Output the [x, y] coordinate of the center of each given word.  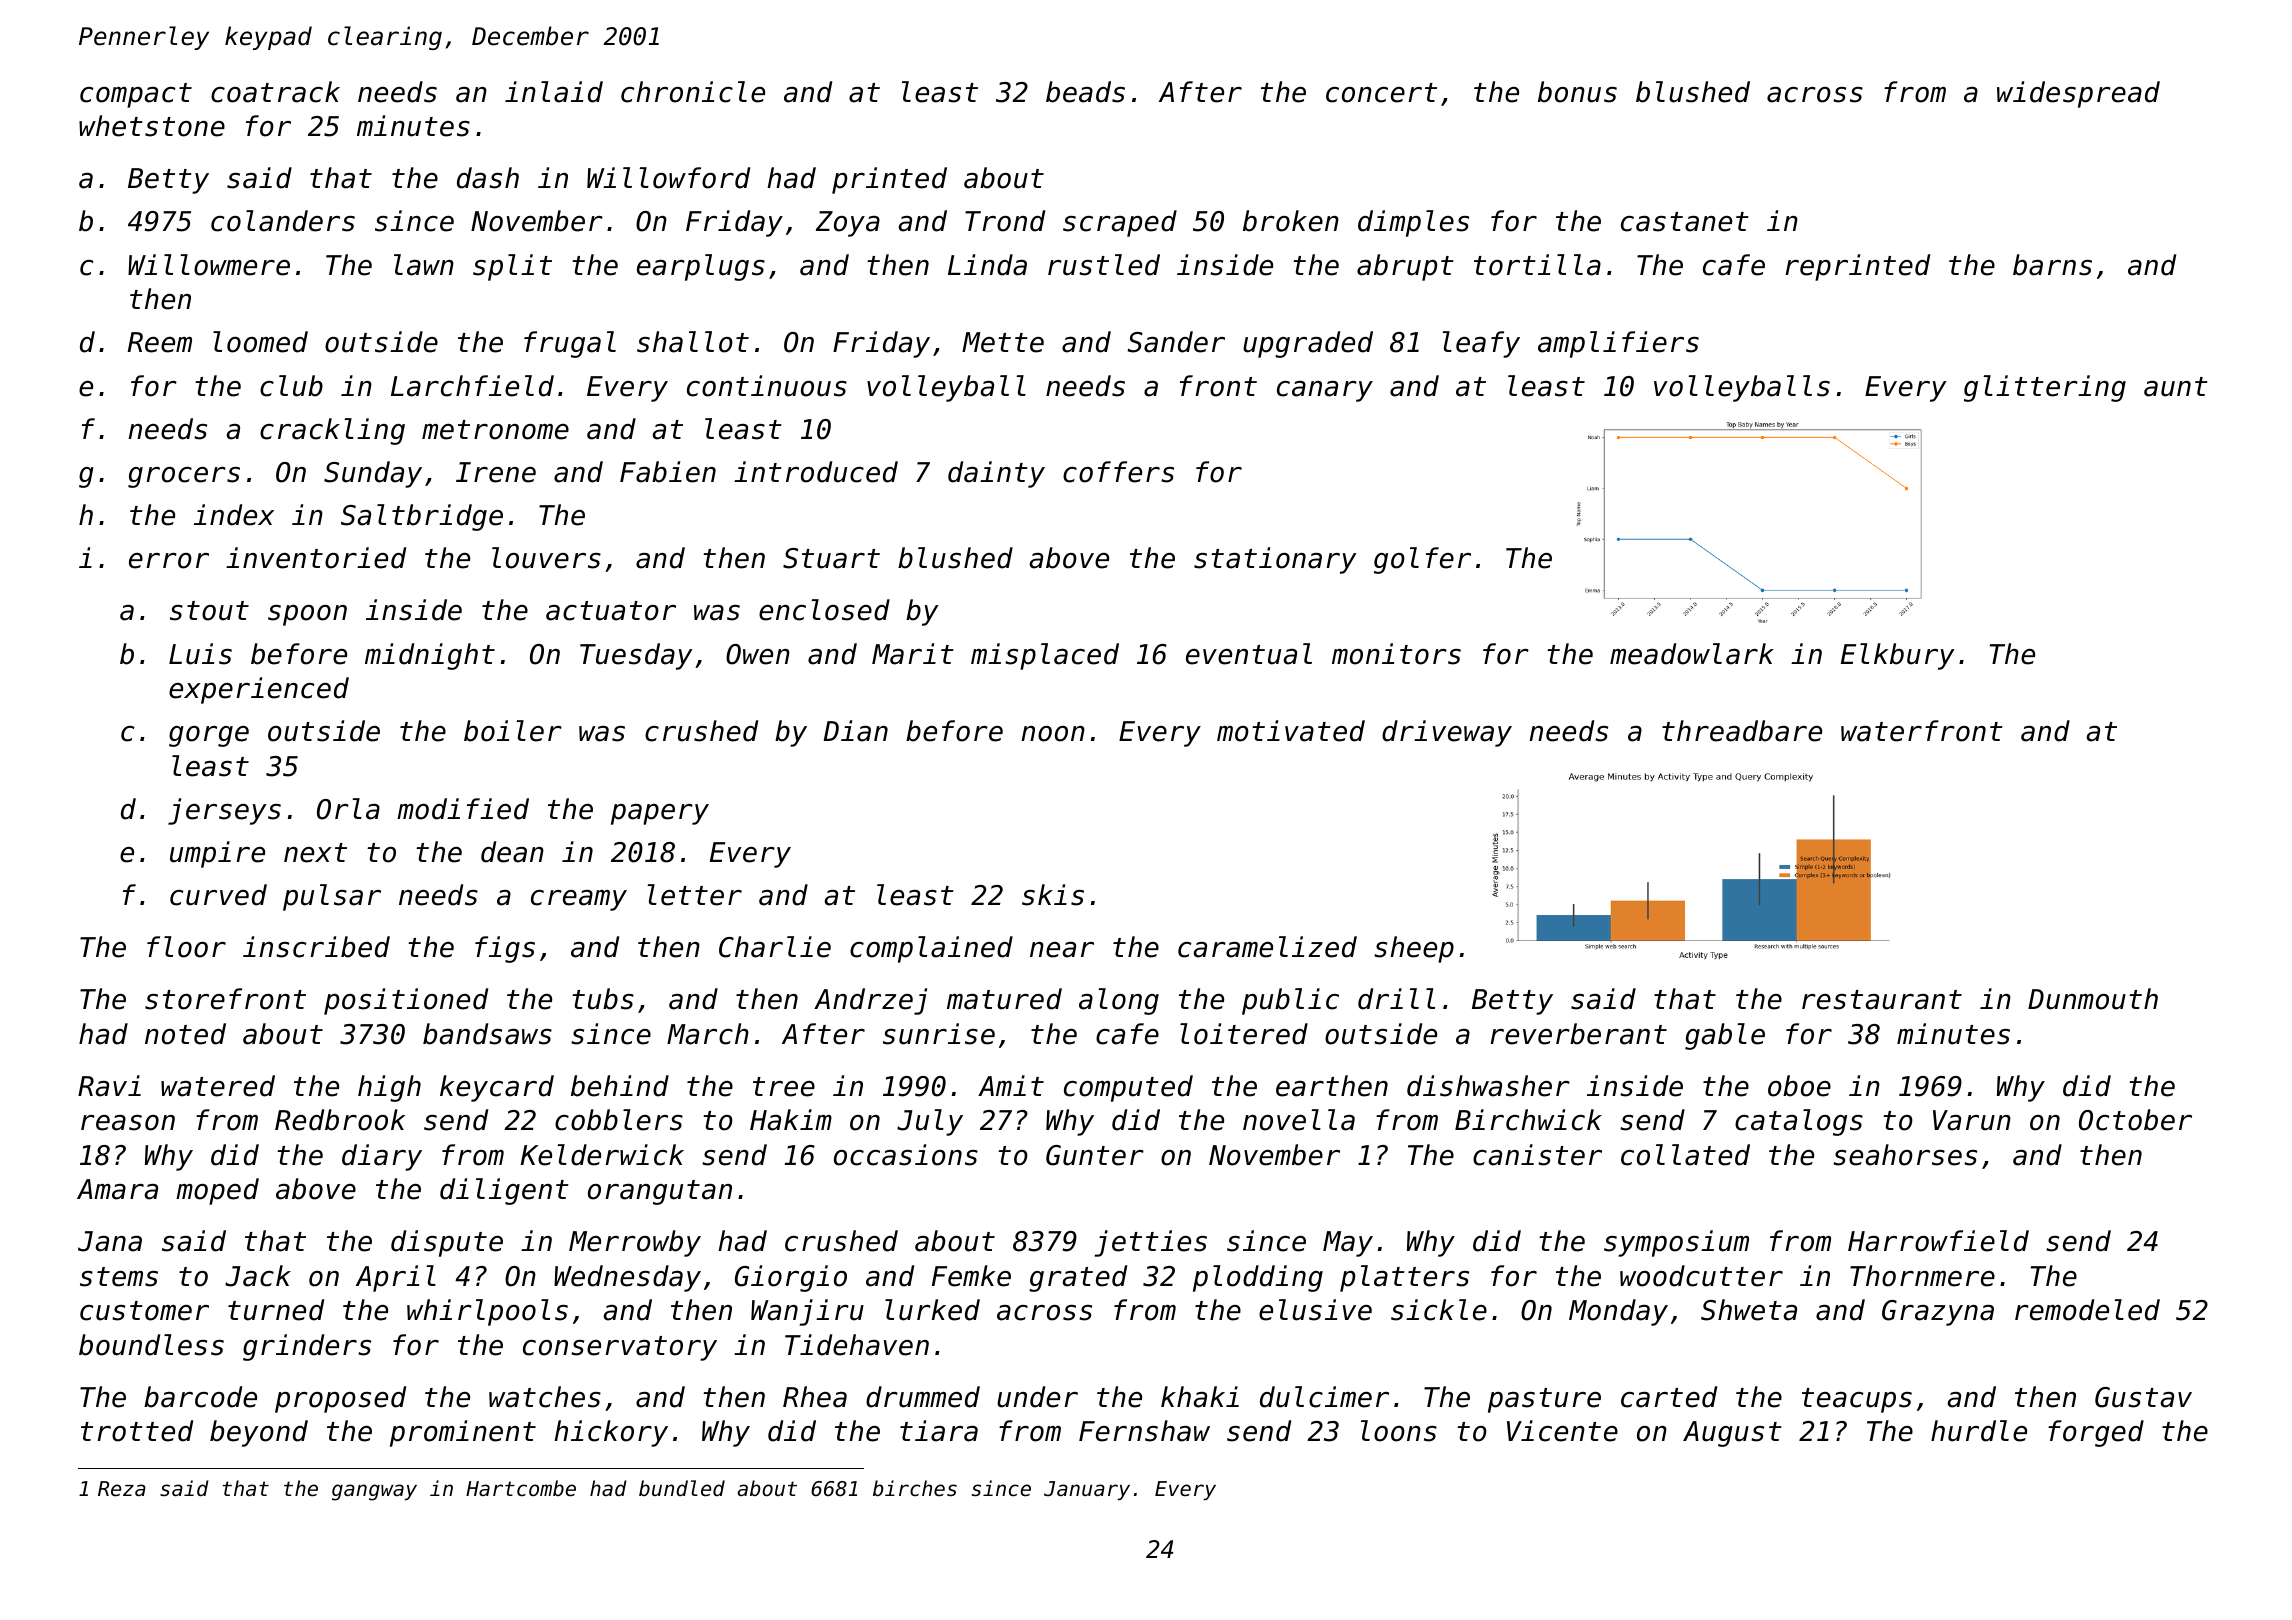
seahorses [1905, 1155]
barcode [200, 1397]
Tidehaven [857, 1345]
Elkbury [1898, 656]
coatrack [275, 92]
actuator [611, 611]
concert [1381, 93]
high [389, 1088]
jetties [1150, 1243]
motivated [1291, 731]
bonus [1577, 92]
